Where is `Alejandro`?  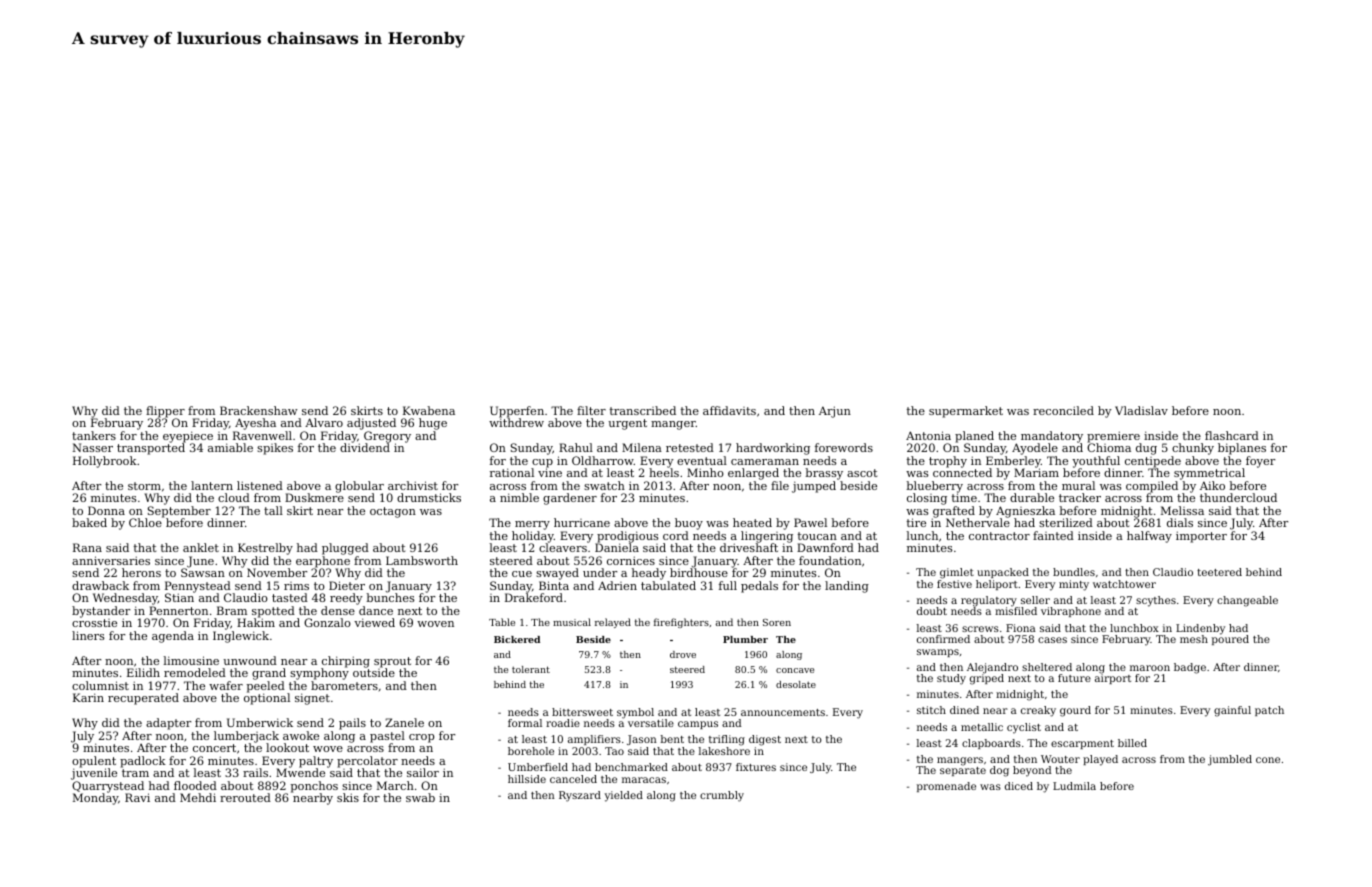
Alejandro is located at coordinates (992, 668).
